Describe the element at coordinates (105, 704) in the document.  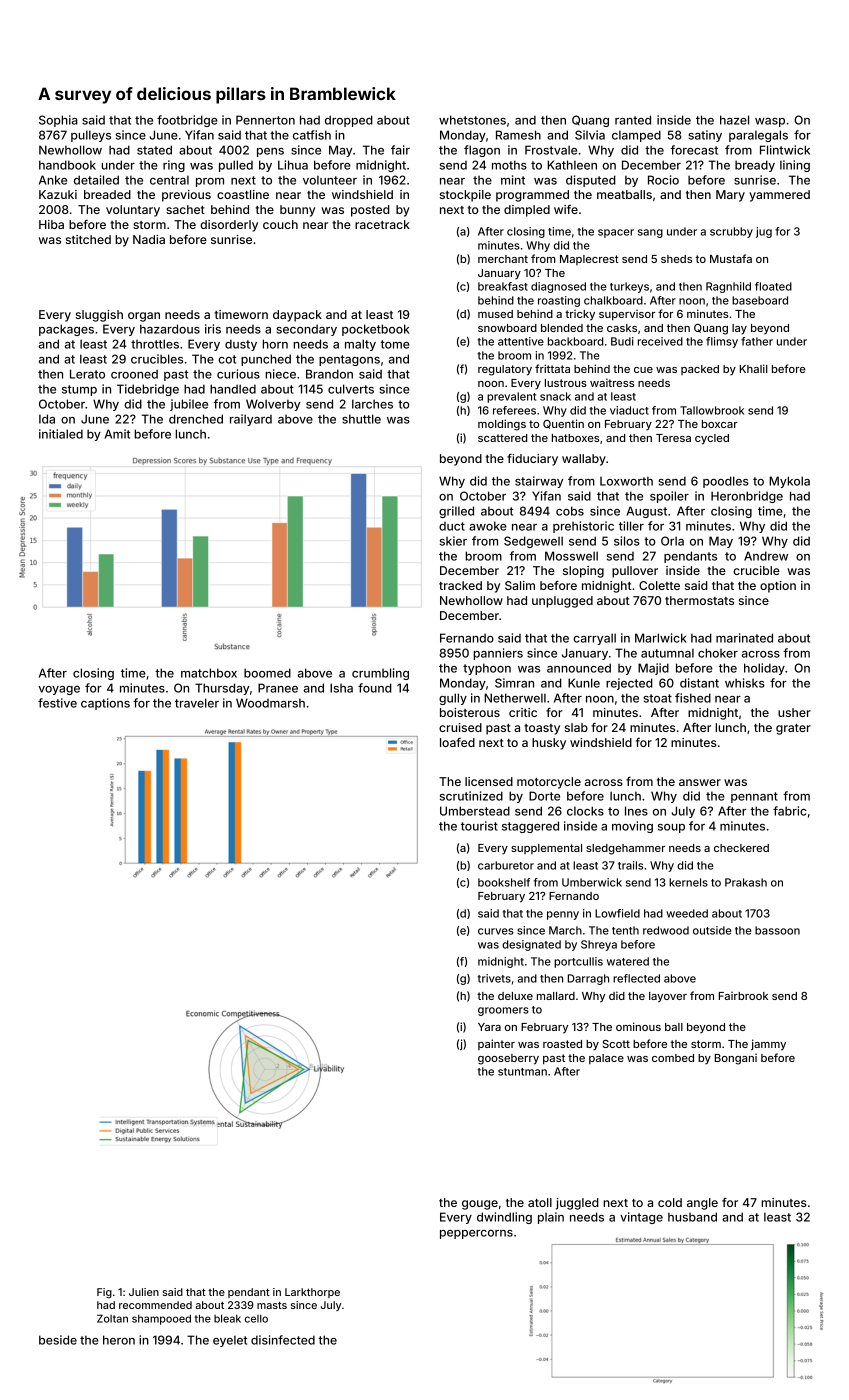
I see `captions` at that location.
